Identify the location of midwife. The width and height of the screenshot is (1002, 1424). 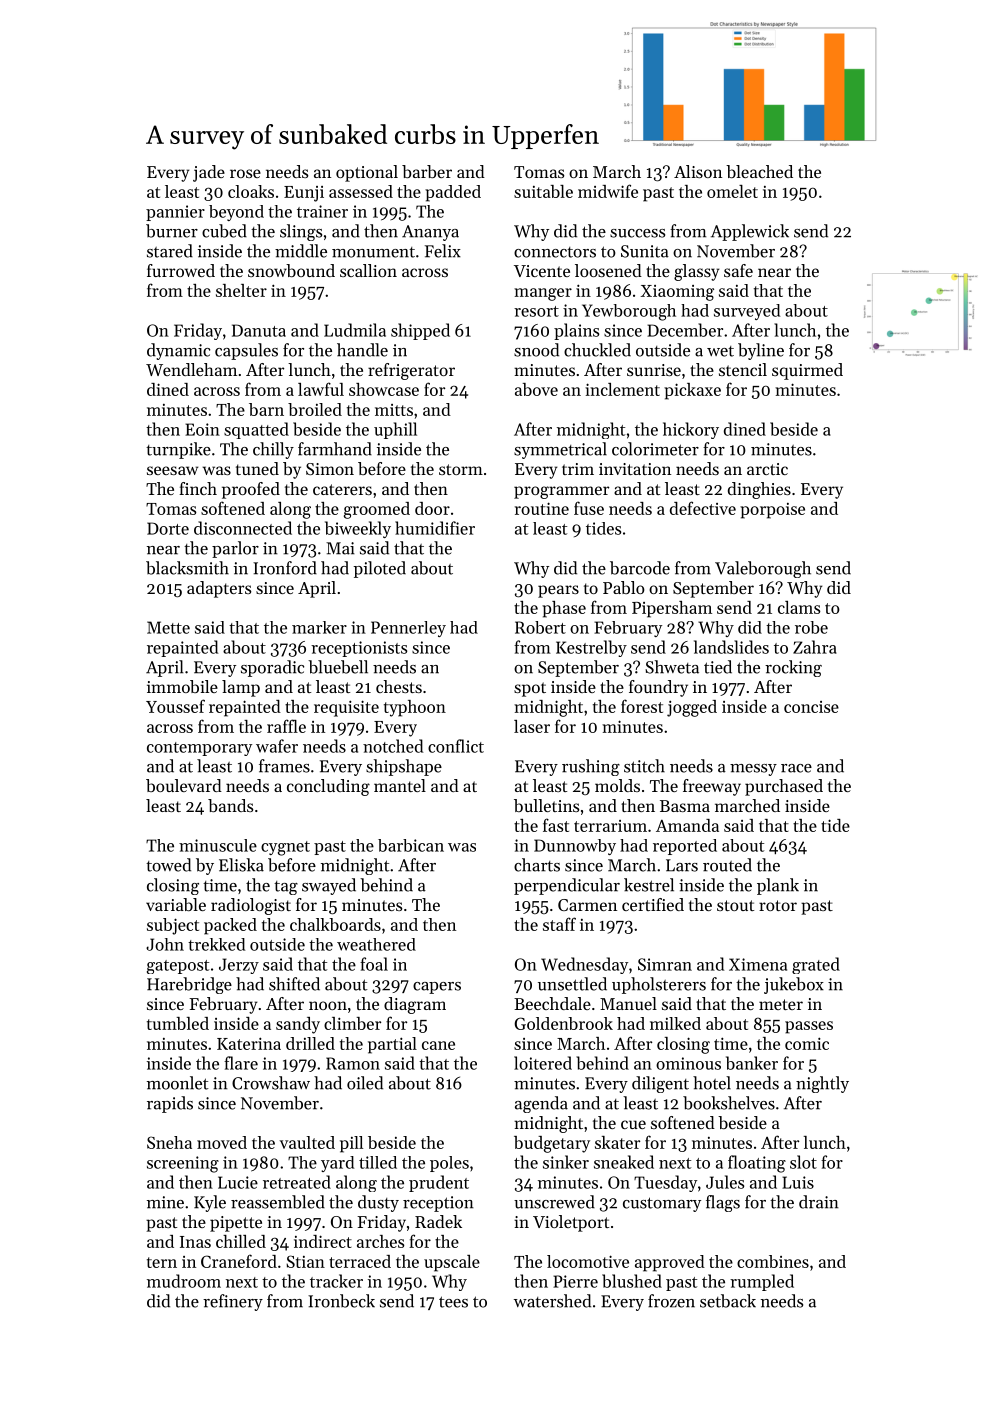
(608, 191).
